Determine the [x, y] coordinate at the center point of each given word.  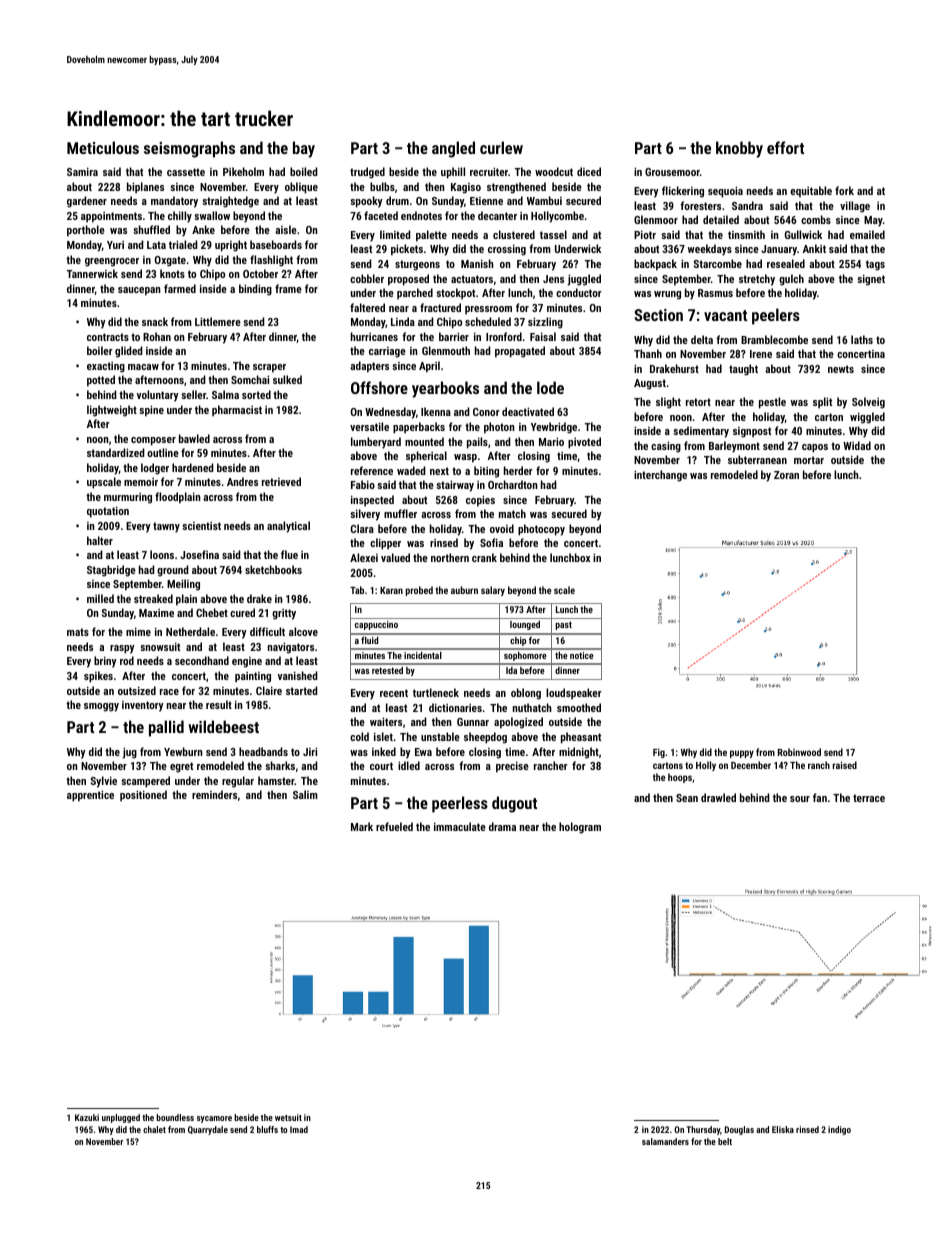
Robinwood [799, 752]
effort [785, 147]
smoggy [101, 707]
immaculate [460, 826]
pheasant [581, 738]
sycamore [214, 1119]
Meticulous [103, 147]
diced [589, 171]
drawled [718, 797]
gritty [284, 614]
